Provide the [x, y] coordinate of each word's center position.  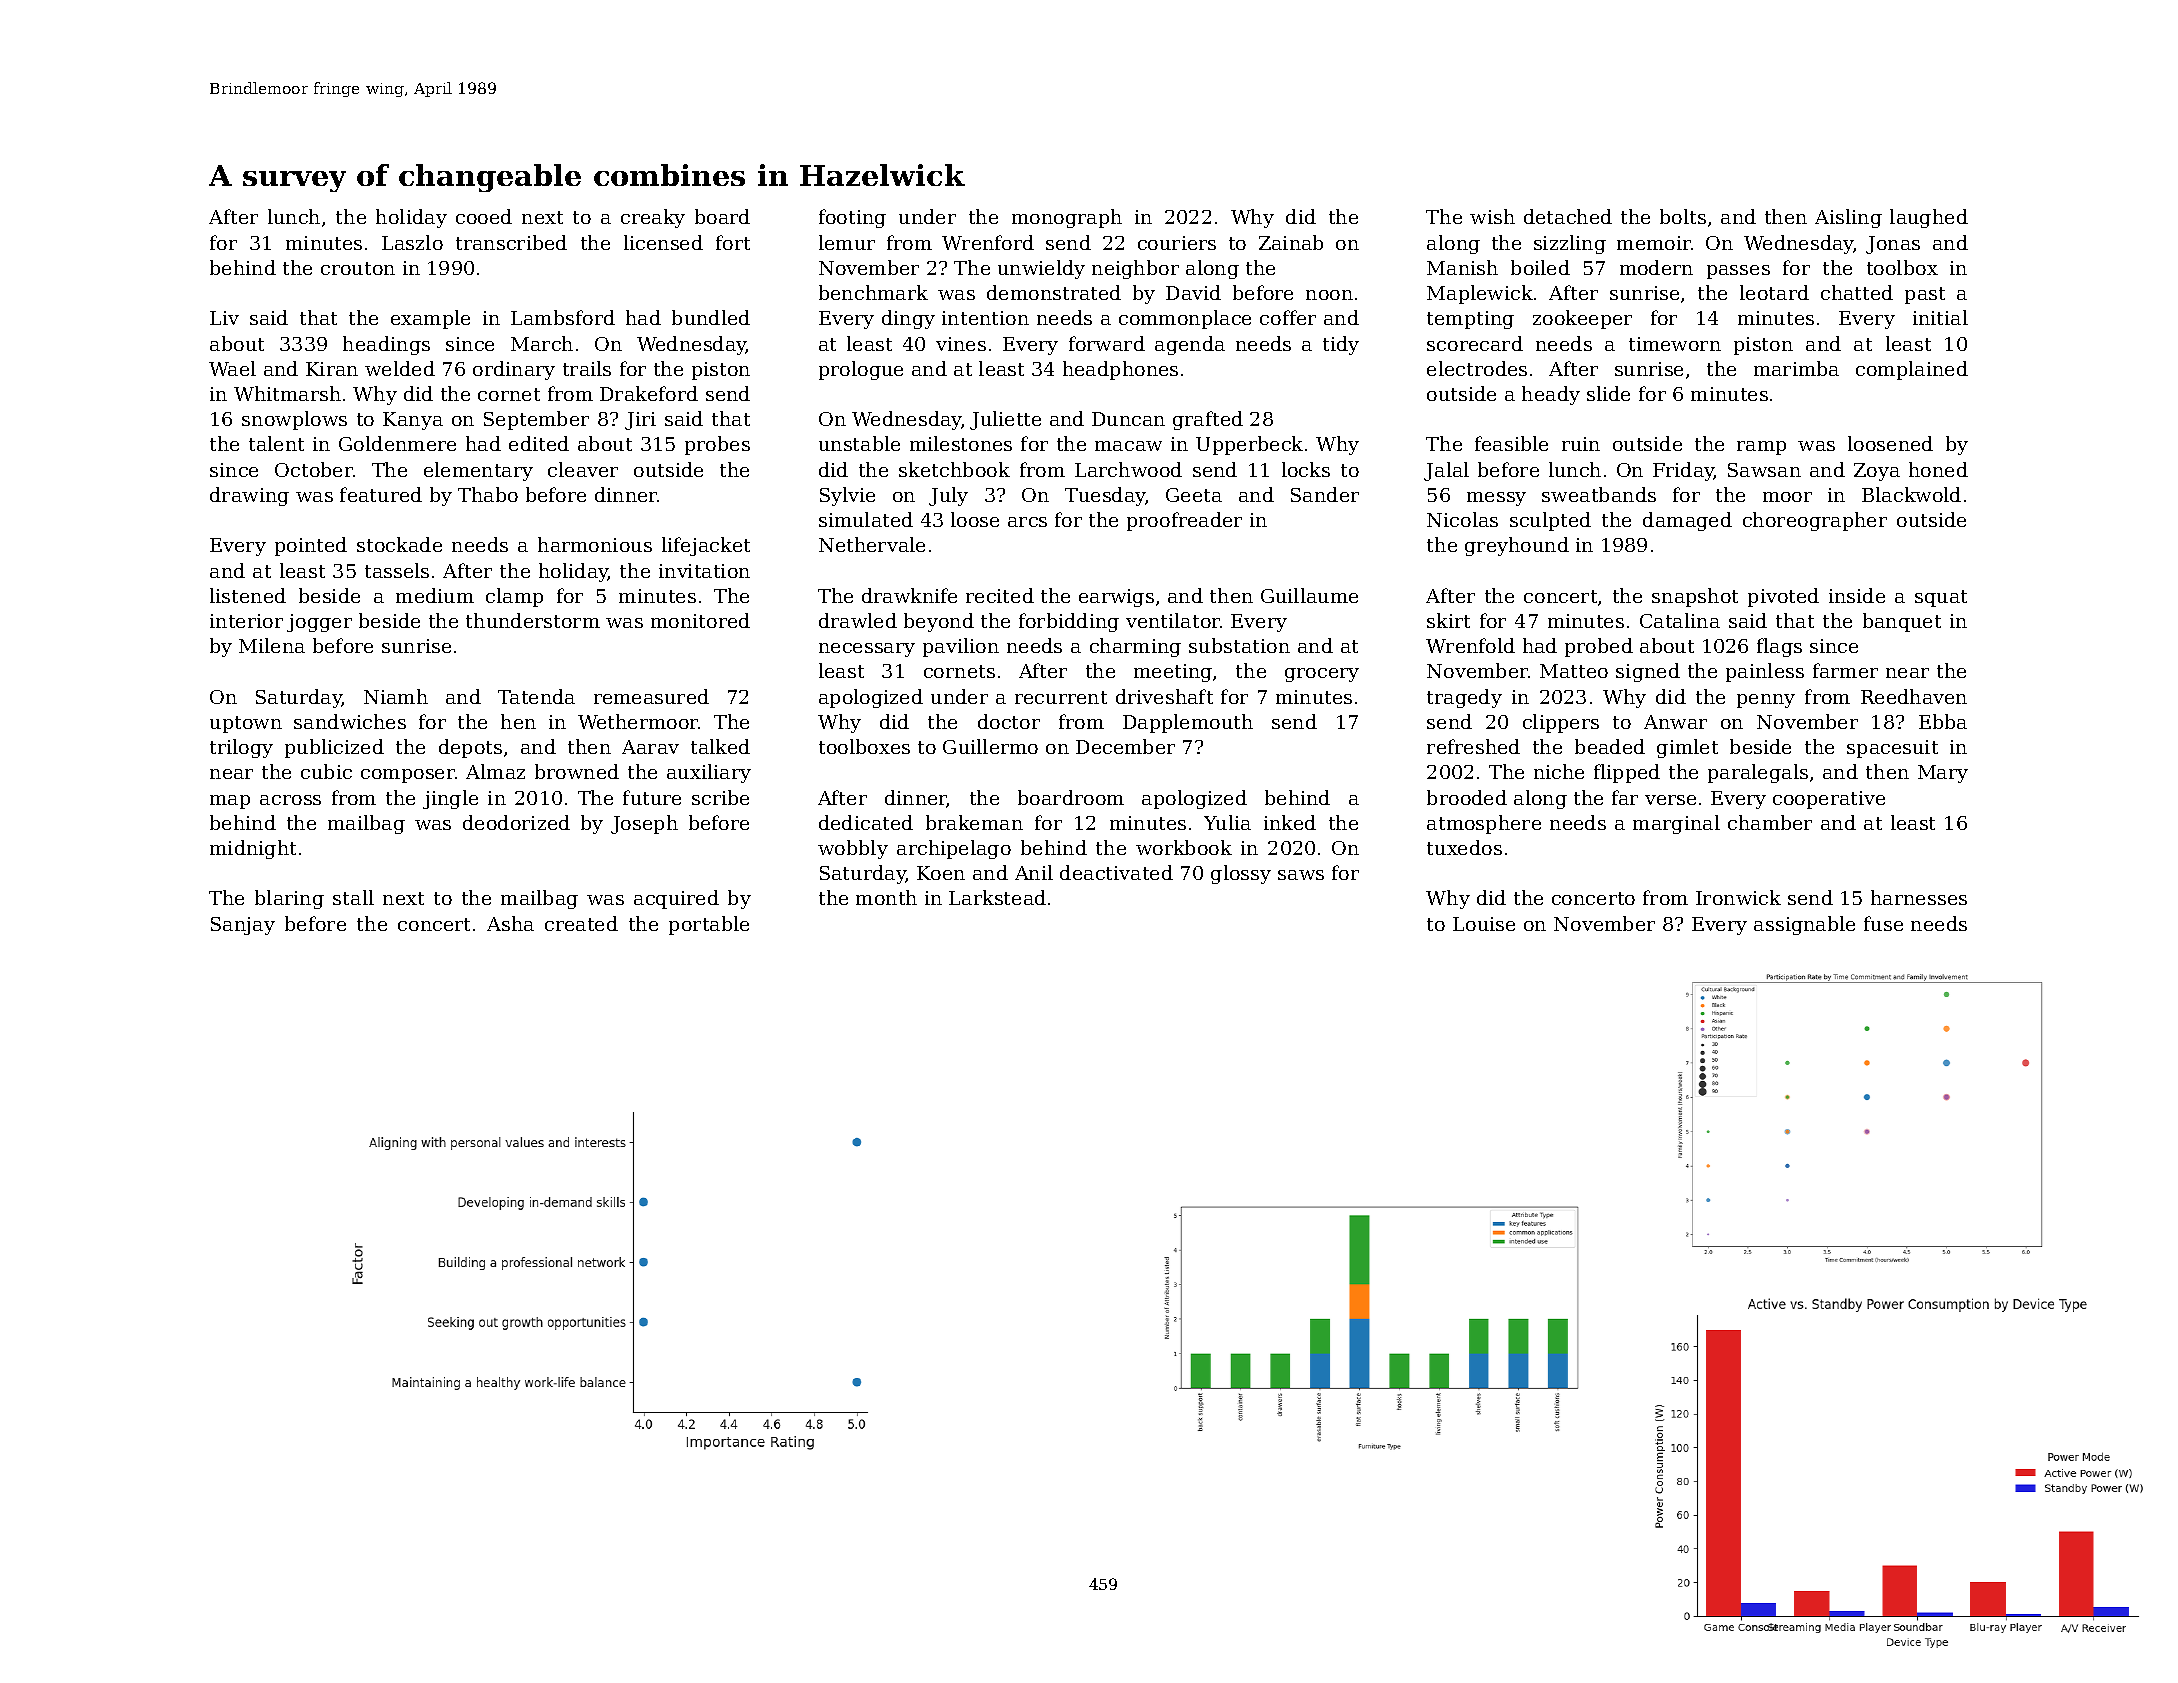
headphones [1120, 370]
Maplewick [1480, 294]
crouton [358, 268]
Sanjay [243, 926]
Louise [1484, 924]
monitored [700, 620]
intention [985, 318]
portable [709, 925]
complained [1912, 370]
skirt [1448, 620]
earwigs [1116, 598]
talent [276, 443]
